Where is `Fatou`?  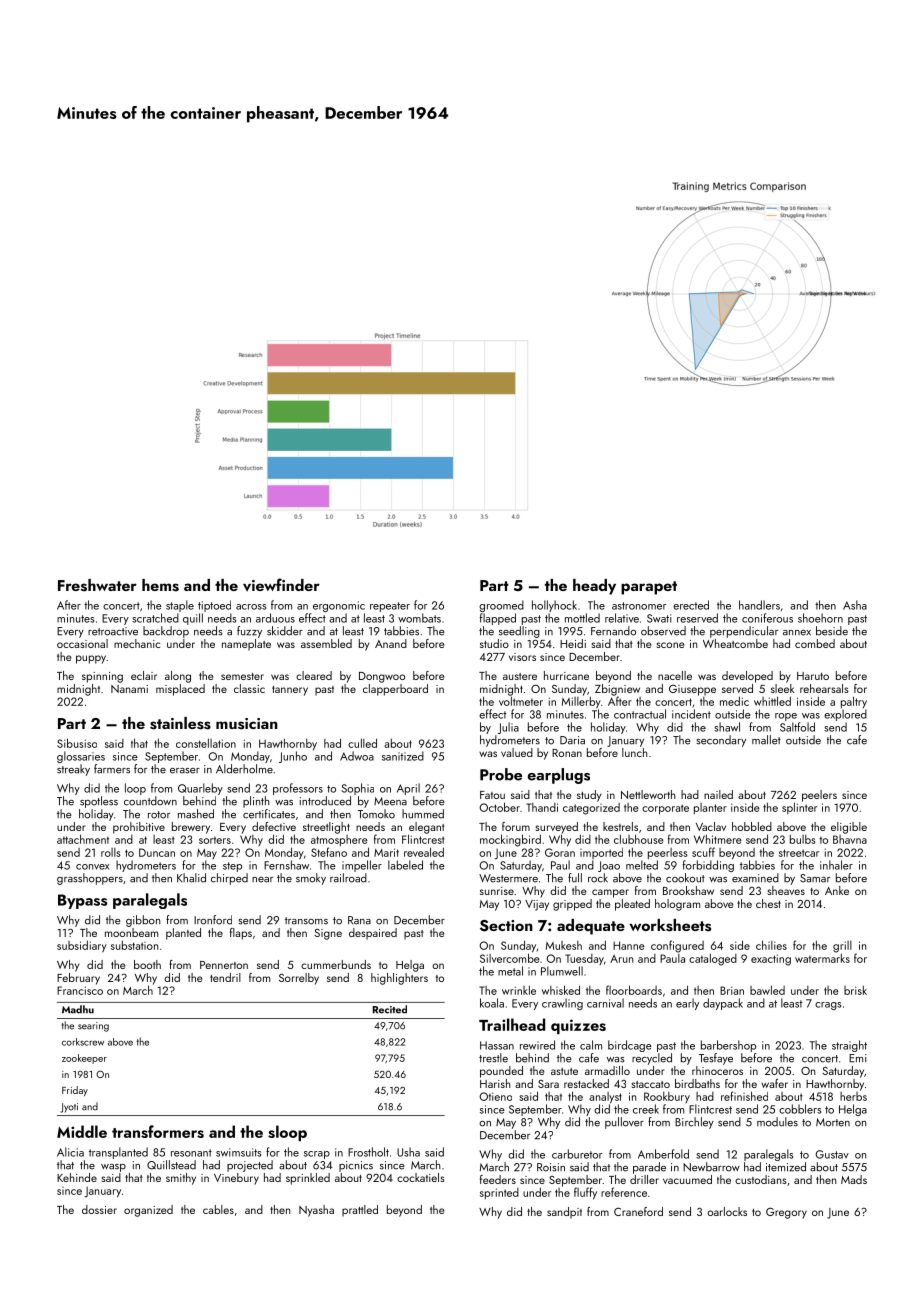
Fatou is located at coordinates (492, 795).
